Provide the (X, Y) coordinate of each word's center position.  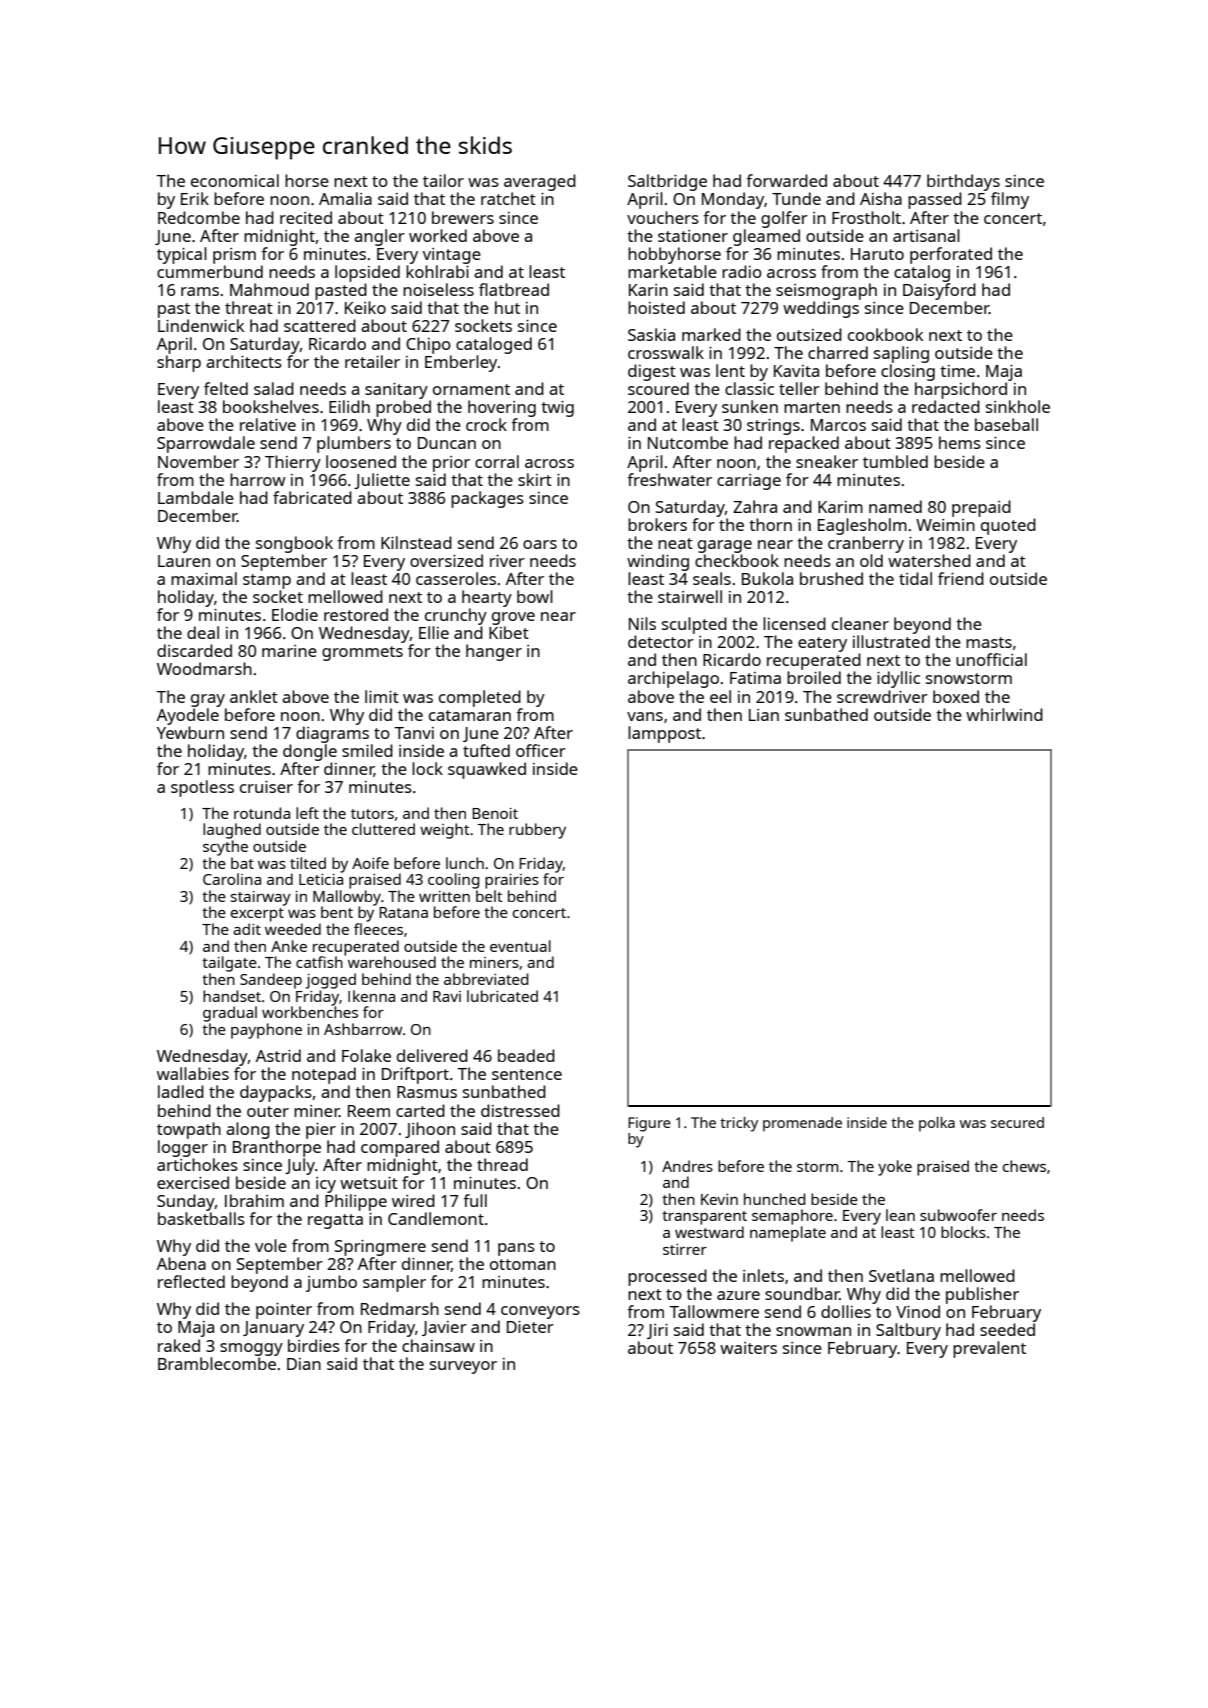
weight (445, 831)
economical (235, 180)
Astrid (278, 1055)
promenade (802, 1124)
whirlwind (1004, 714)
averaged (540, 182)
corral (497, 461)
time (957, 371)
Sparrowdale (206, 444)
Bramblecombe (217, 1363)
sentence (527, 1074)
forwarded (786, 180)
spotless (202, 788)
